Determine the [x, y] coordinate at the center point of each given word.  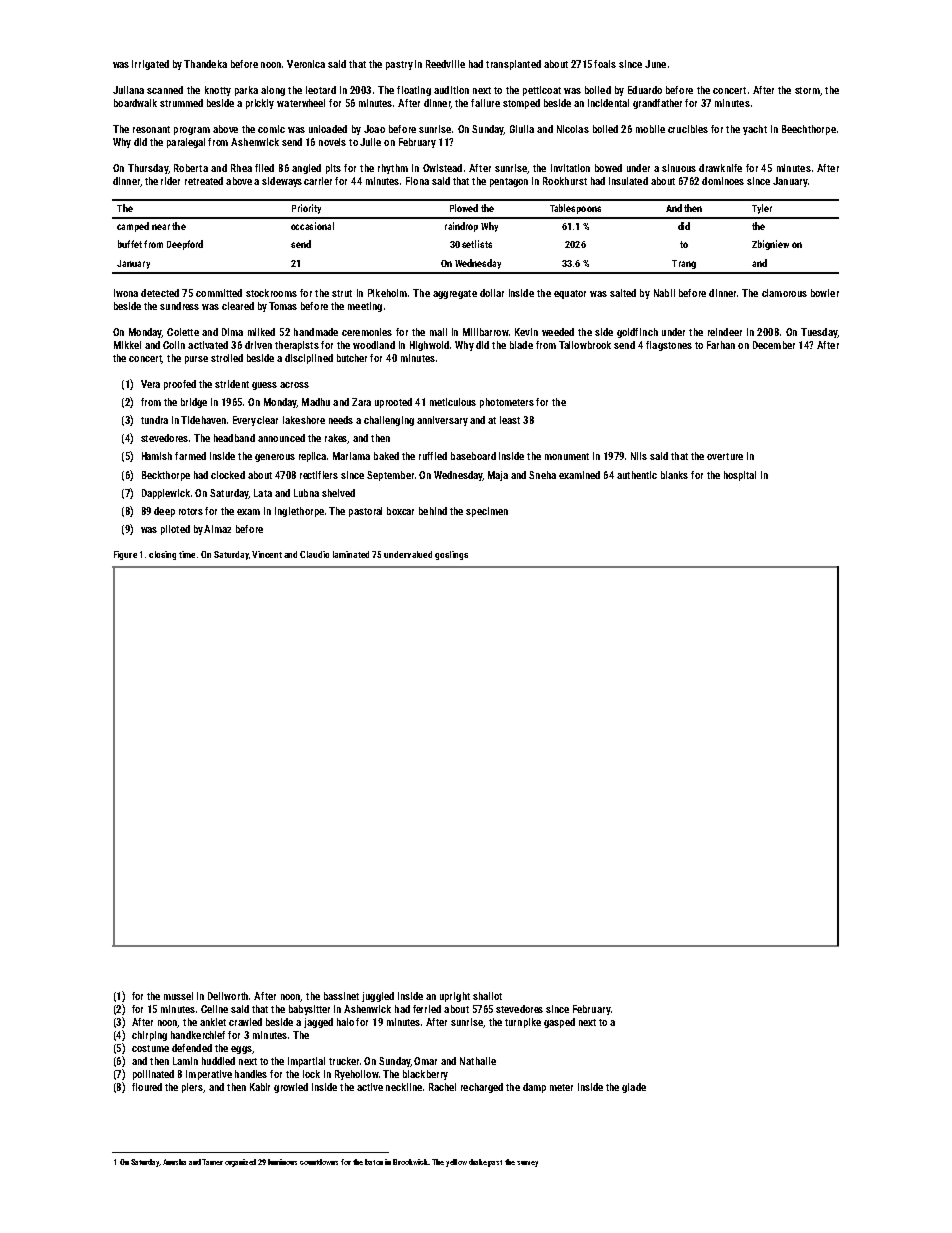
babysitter [309, 1010]
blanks [674, 475]
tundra [154, 420]
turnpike [523, 1023]
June [655, 64]
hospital [740, 476]
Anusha [174, 1162]
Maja [498, 476]
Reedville [445, 64]
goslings [451, 555]
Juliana [128, 90]
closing [162, 555]
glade [634, 1088]
